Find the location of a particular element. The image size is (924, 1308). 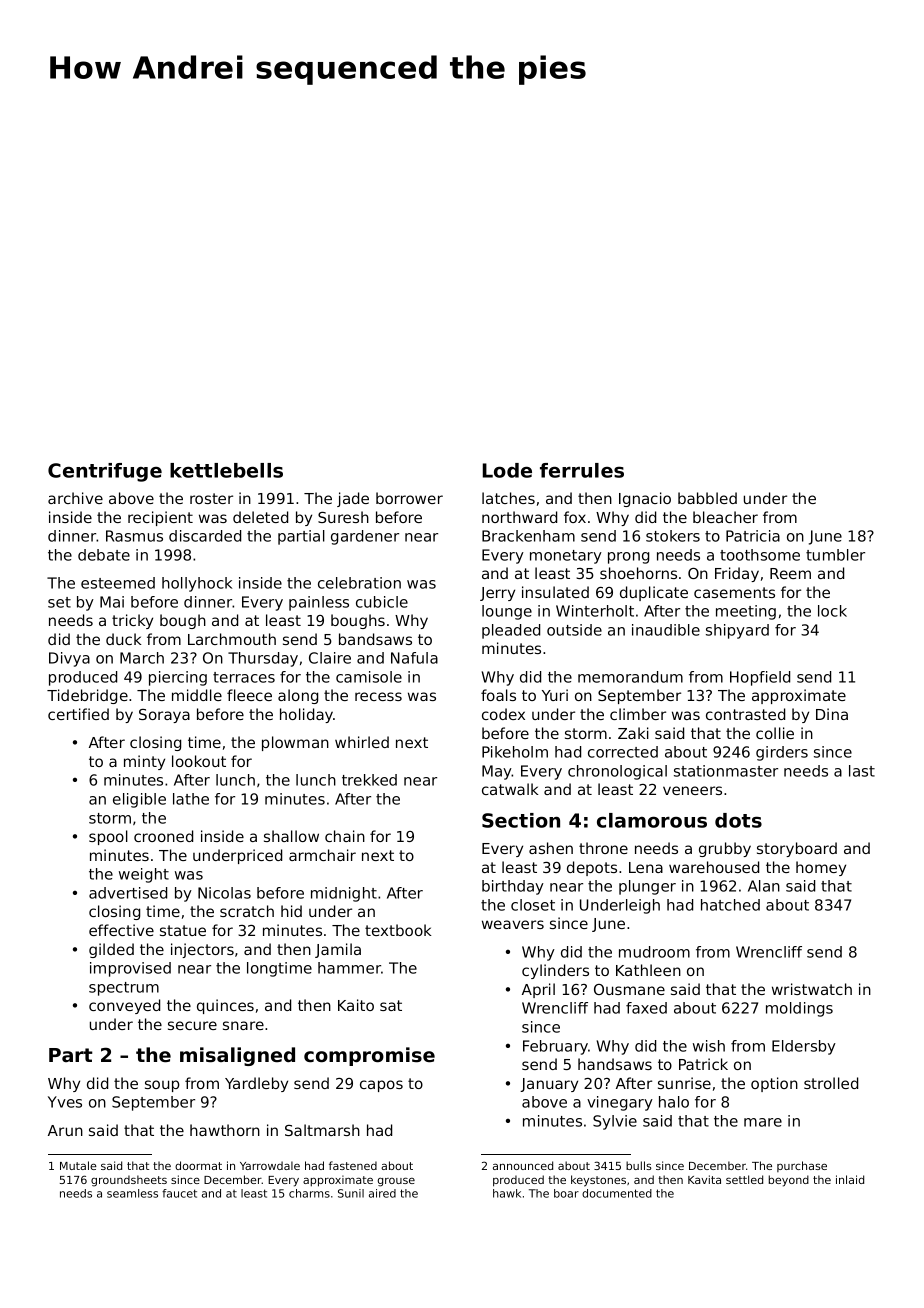

seamless is located at coordinates (132, 1193).
